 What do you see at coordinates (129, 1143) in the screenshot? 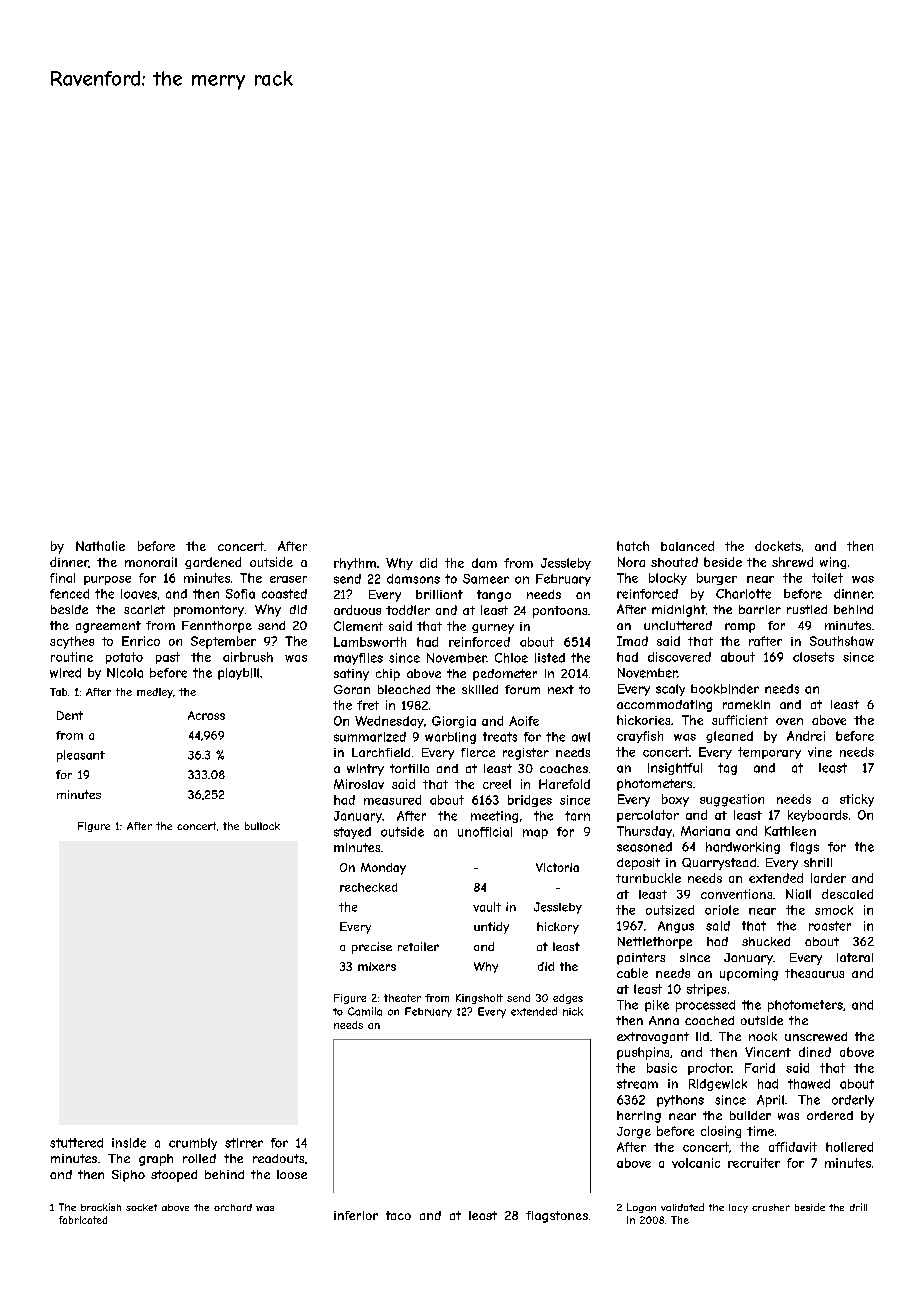
I see `inside` at bounding box center [129, 1143].
